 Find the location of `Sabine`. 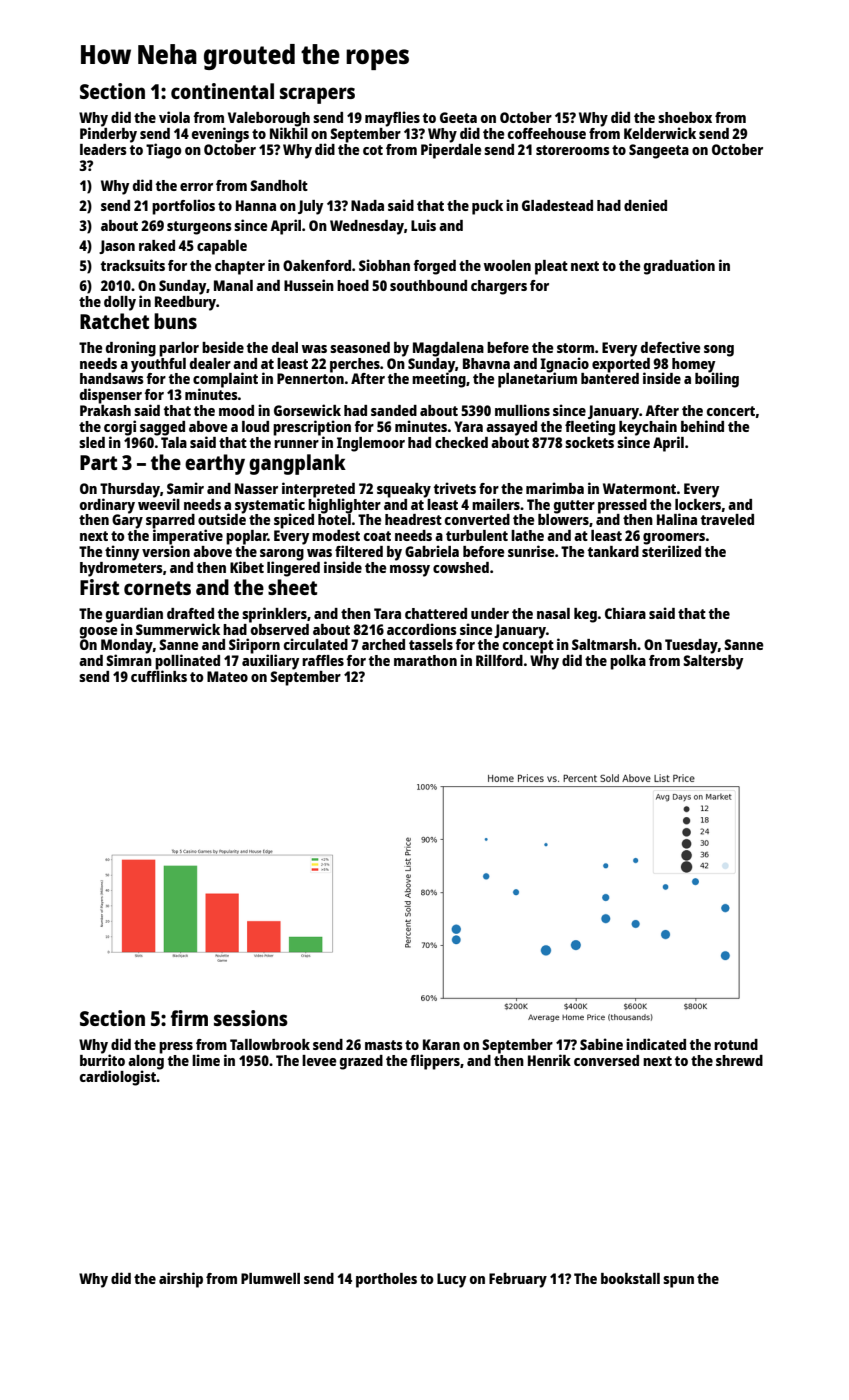

Sabine is located at coordinates (601, 1044).
